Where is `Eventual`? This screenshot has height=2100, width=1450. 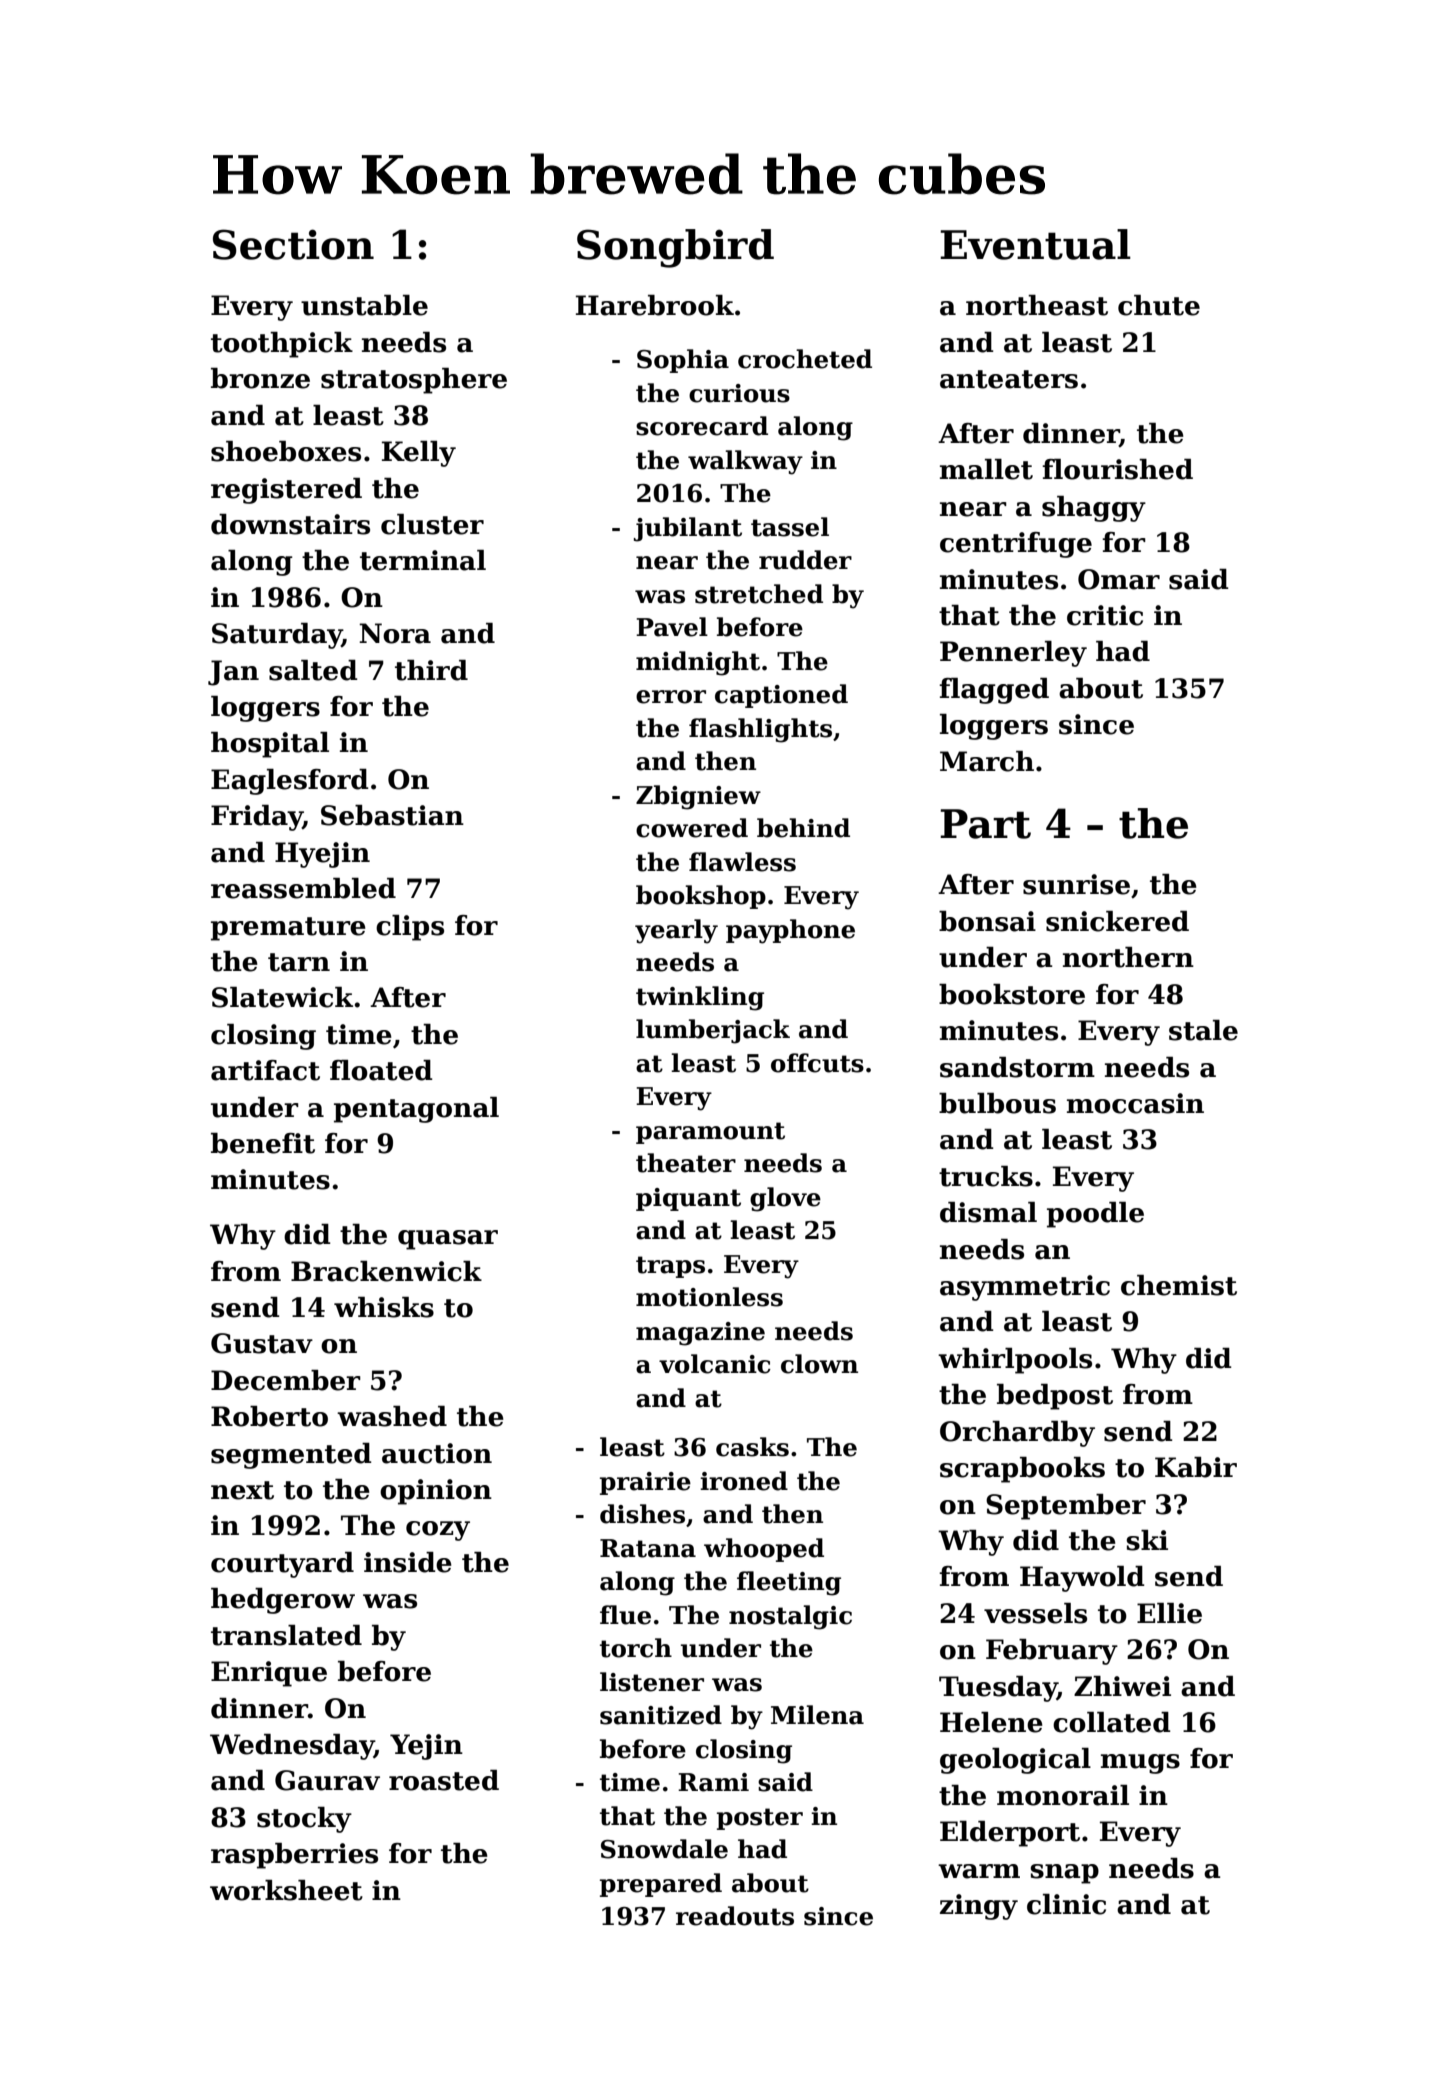
Eventual is located at coordinates (1035, 244).
